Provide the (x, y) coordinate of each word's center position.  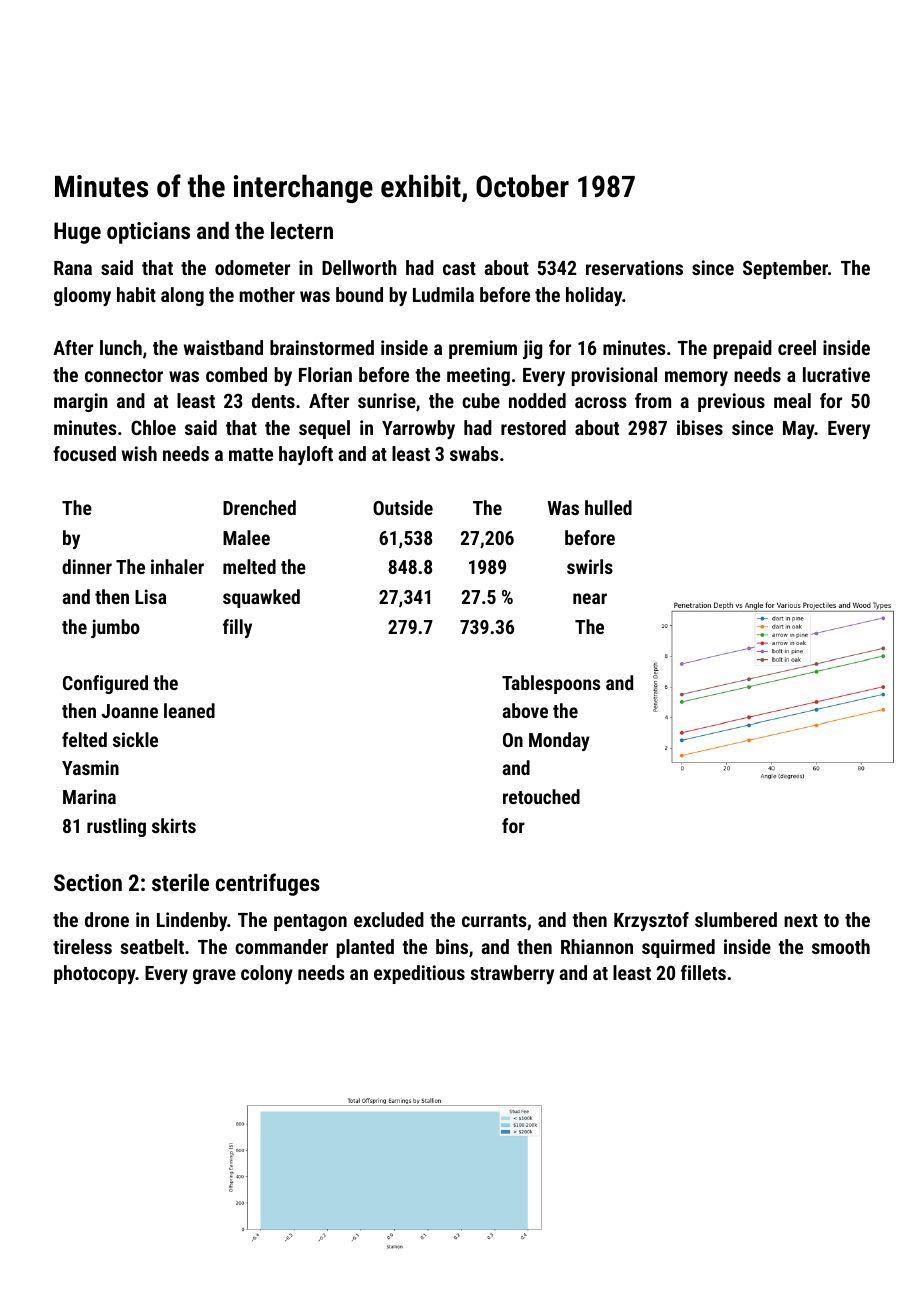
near (590, 598)
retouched (541, 796)
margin (81, 402)
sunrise (387, 400)
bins (452, 946)
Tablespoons (551, 684)
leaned (189, 710)
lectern (302, 230)
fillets (703, 972)
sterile (180, 882)
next (801, 920)
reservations (634, 267)
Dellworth (359, 267)
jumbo (115, 628)
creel (797, 347)
